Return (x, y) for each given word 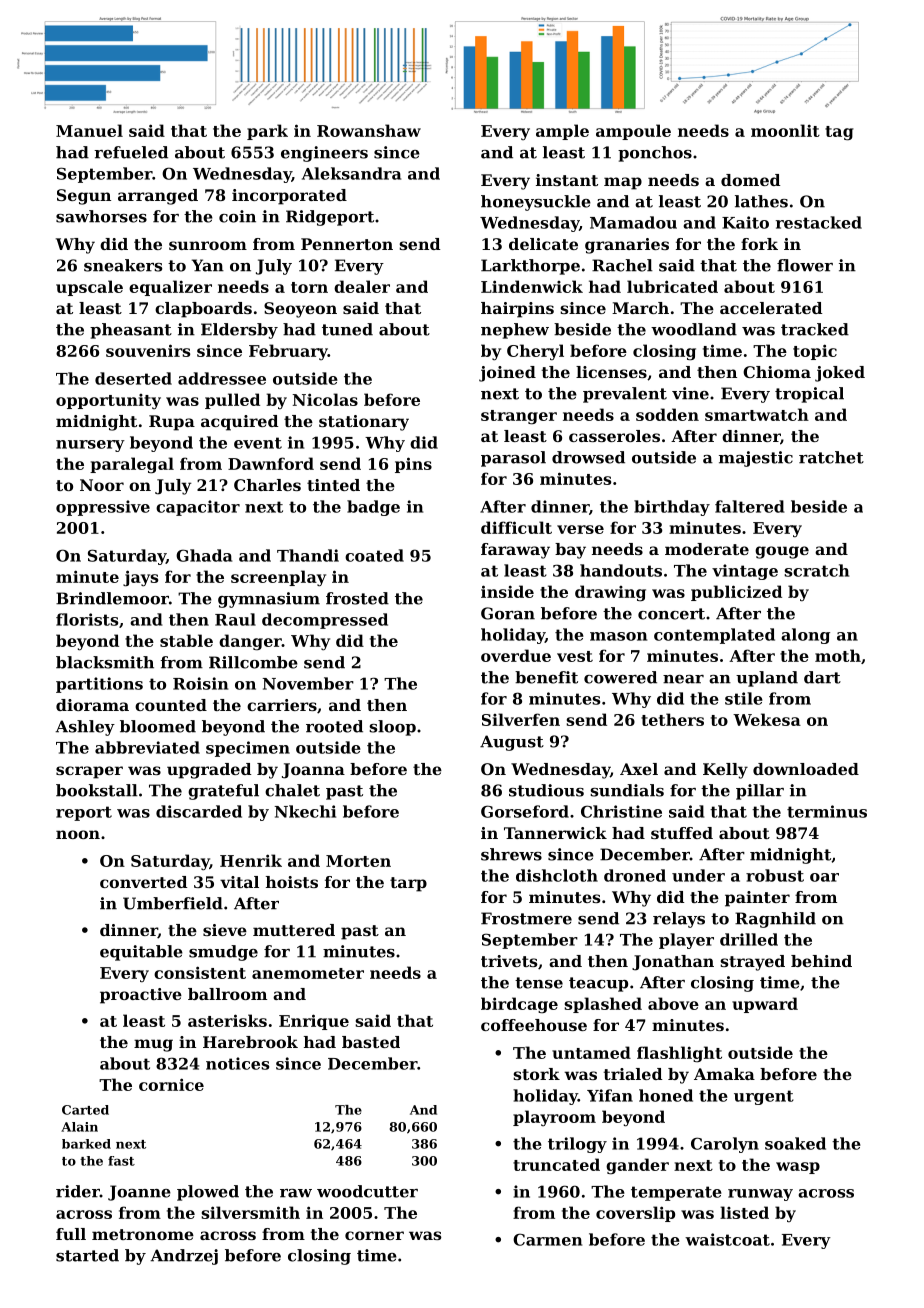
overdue (516, 655)
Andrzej (184, 1257)
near (683, 679)
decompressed (325, 621)
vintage (745, 572)
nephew (515, 331)
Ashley (85, 728)
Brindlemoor (112, 598)
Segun (84, 197)
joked (840, 374)
